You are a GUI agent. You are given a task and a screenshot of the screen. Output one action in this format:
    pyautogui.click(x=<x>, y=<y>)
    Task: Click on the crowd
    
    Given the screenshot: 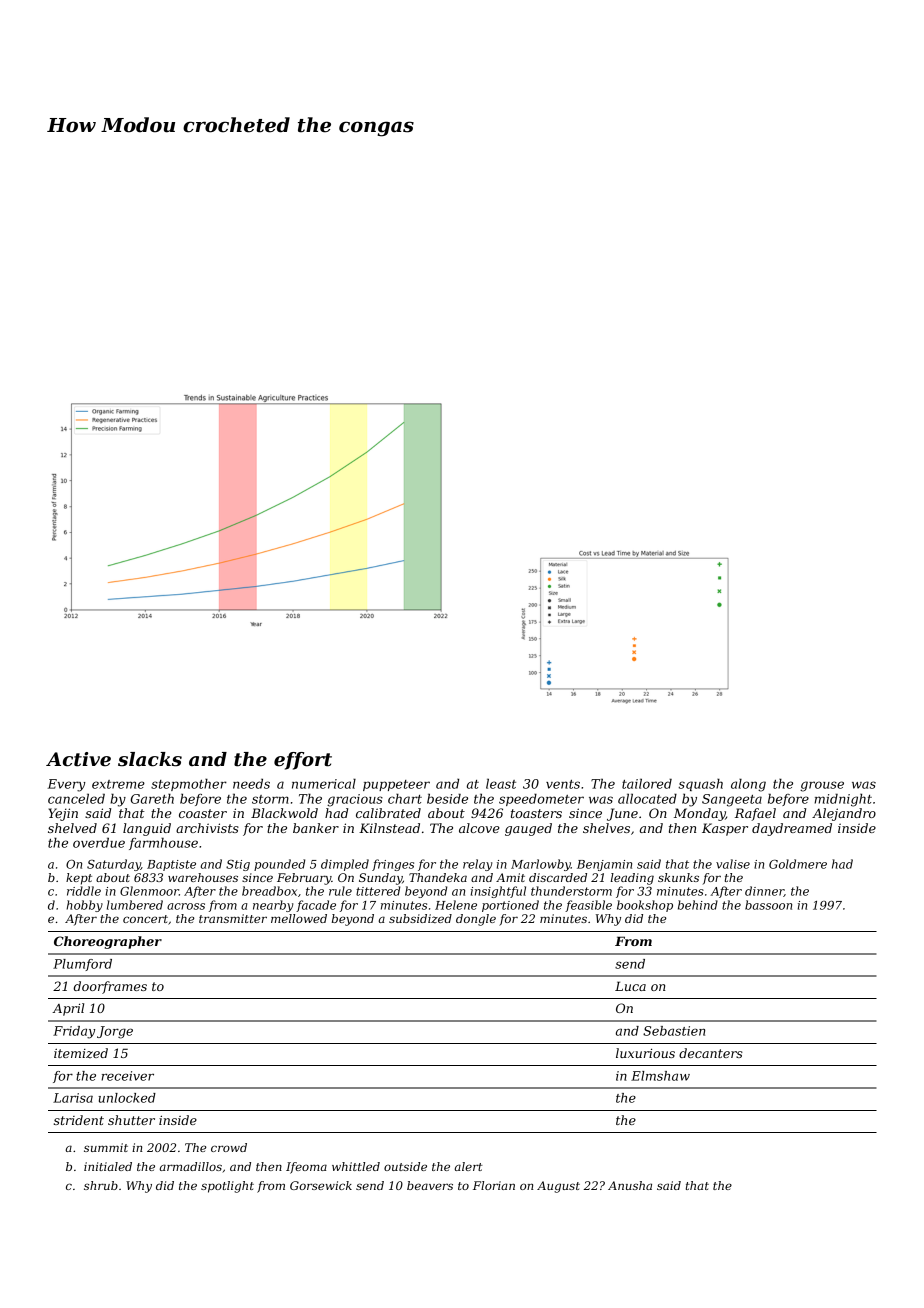 What is the action you would take?
    pyautogui.click(x=229, y=1147)
